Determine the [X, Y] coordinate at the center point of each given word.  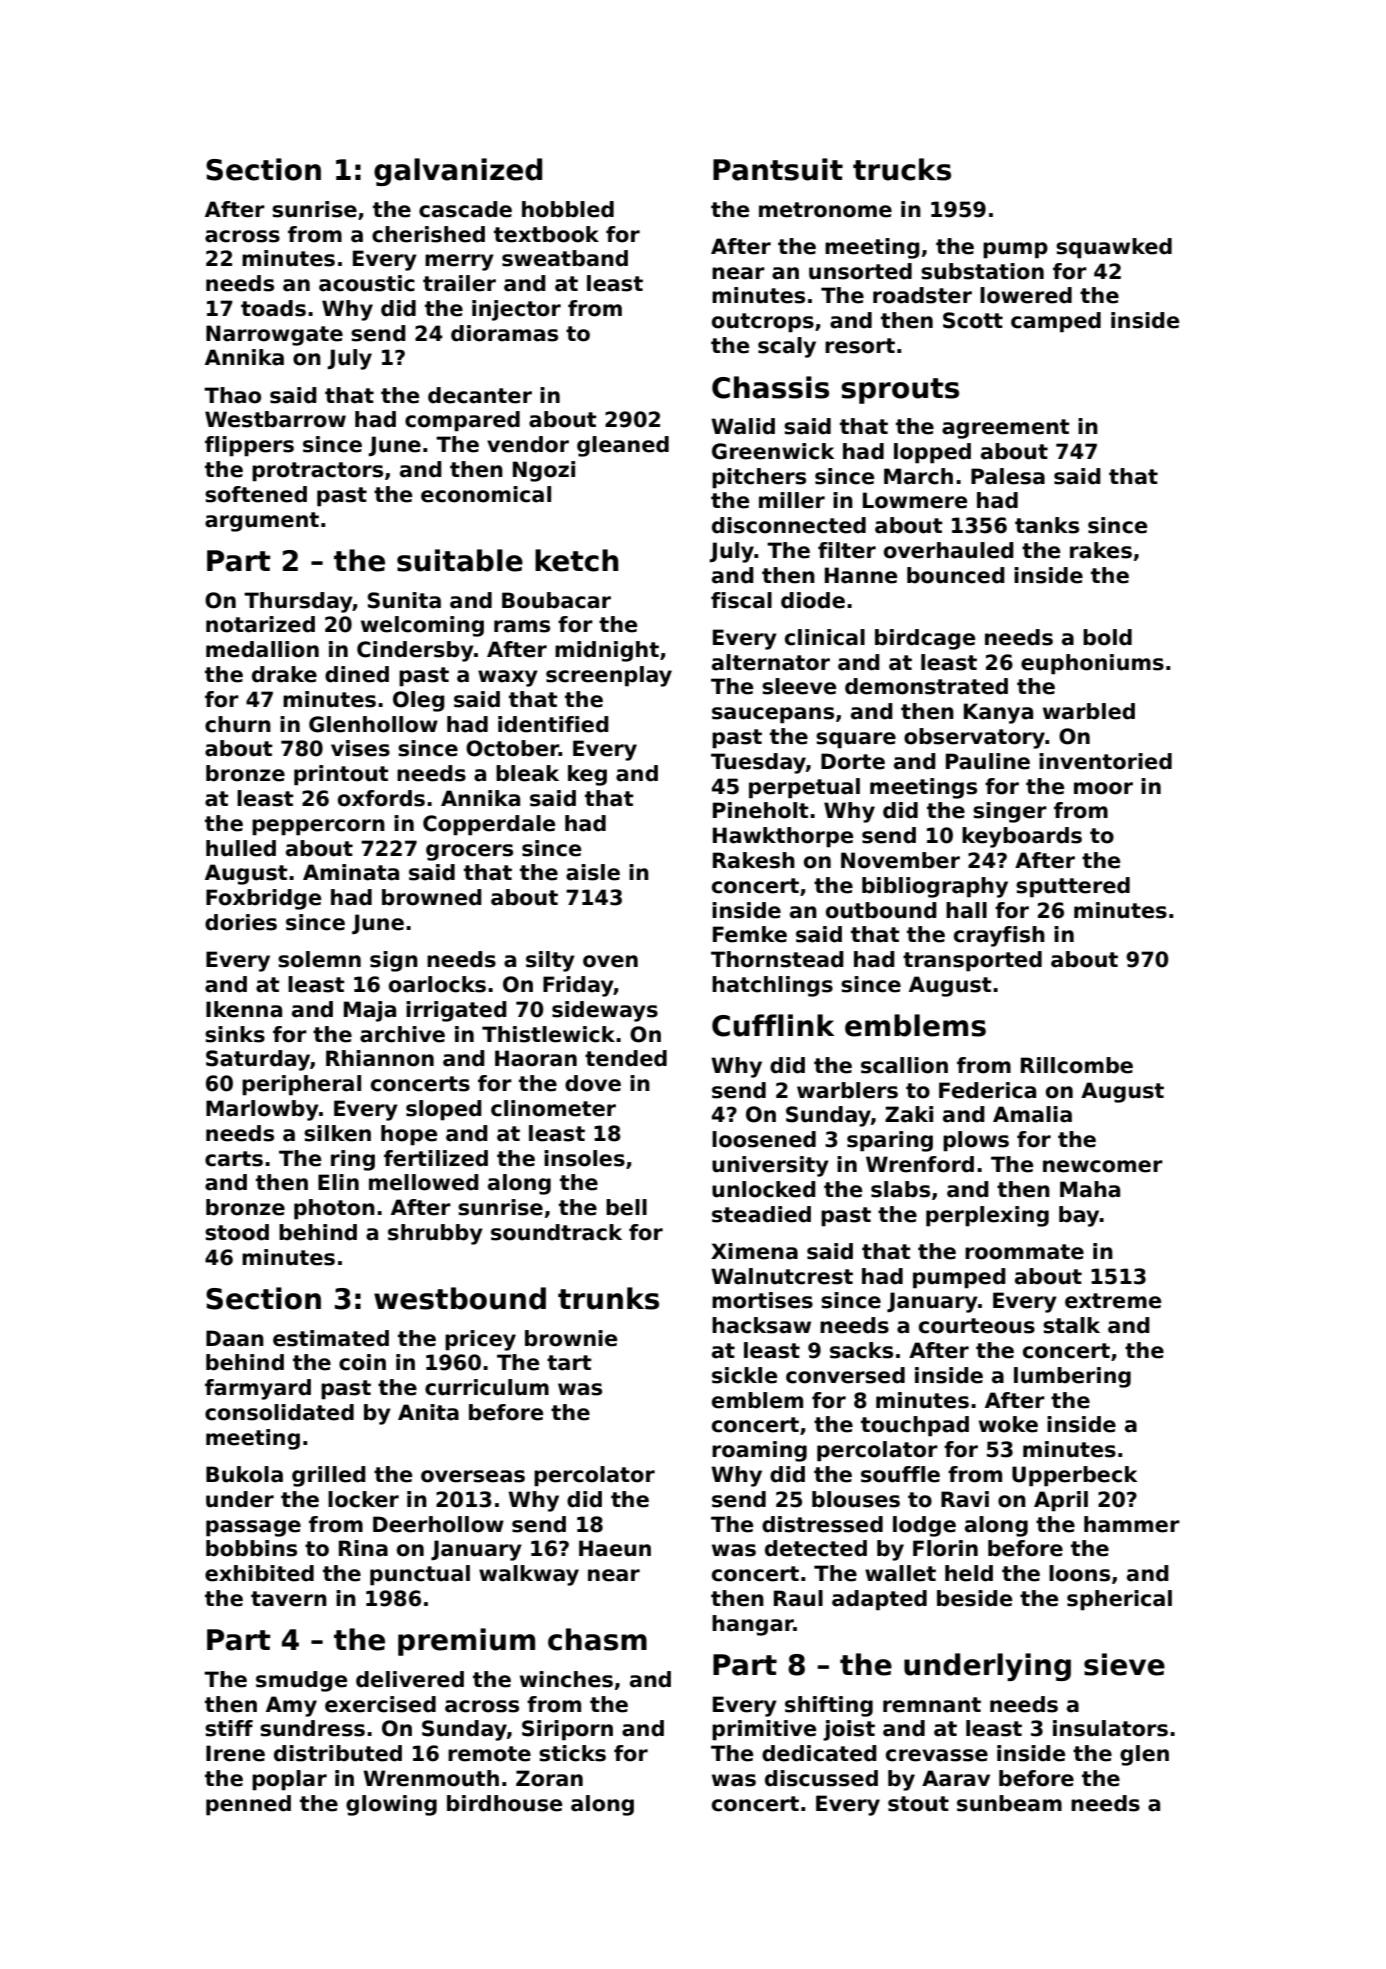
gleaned [623, 446]
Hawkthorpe [783, 837]
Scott [973, 320]
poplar [289, 1780]
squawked [1114, 248]
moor [1103, 788]
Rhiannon [380, 1058]
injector [516, 310]
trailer [459, 283]
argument [262, 522]
